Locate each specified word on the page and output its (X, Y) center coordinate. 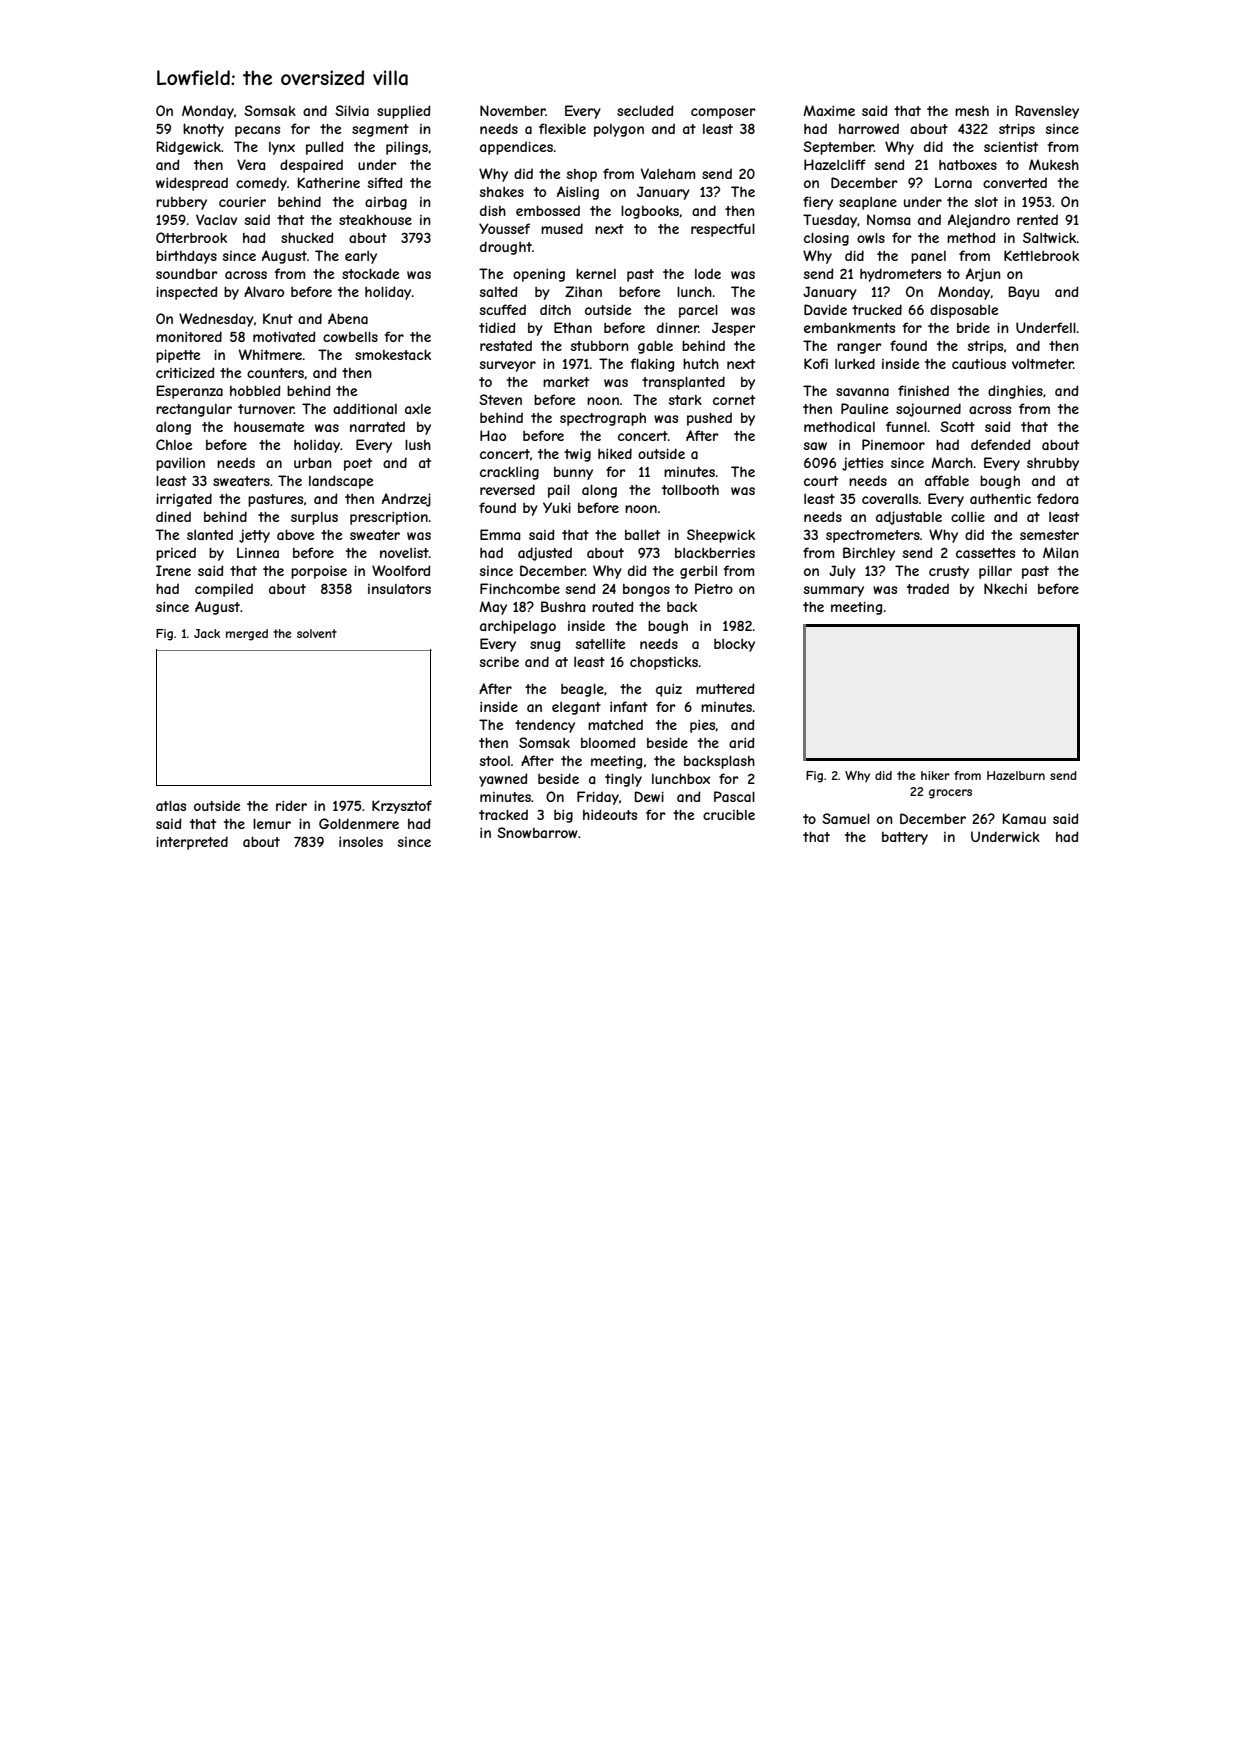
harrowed (869, 128)
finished (923, 390)
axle (418, 409)
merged (247, 635)
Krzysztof (402, 807)
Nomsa (888, 219)
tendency (545, 726)
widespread (192, 184)
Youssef (504, 228)
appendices (516, 148)
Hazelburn (1016, 775)
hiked (615, 453)
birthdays (186, 257)
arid (741, 742)
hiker (935, 775)
